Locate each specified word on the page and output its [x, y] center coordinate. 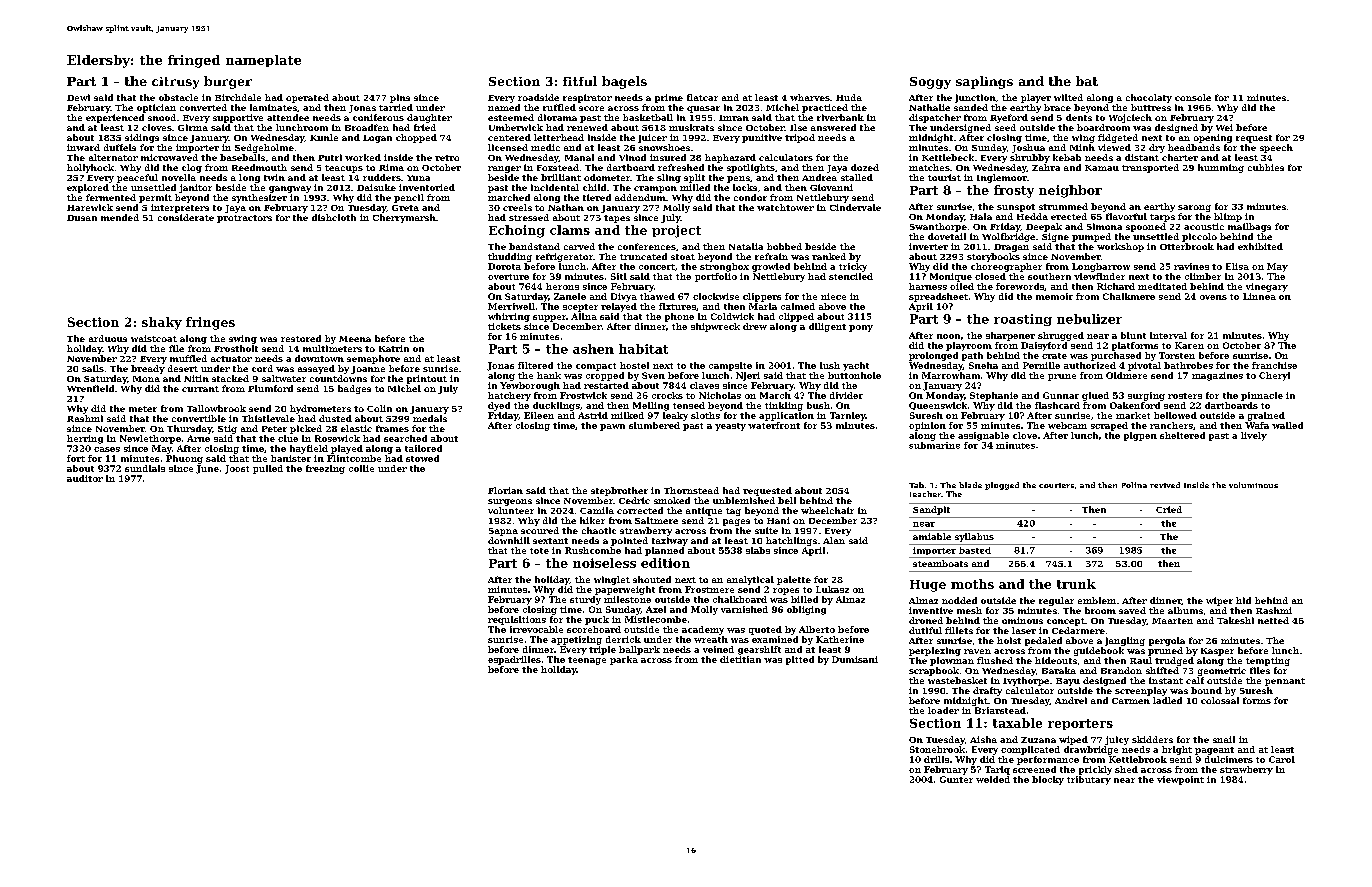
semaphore [373, 359]
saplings [984, 82]
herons [562, 286]
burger [228, 82]
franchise [1274, 365]
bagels [624, 82]
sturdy [585, 600]
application [786, 416]
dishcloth [334, 217]
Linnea [1259, 296]
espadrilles [514, 660]
